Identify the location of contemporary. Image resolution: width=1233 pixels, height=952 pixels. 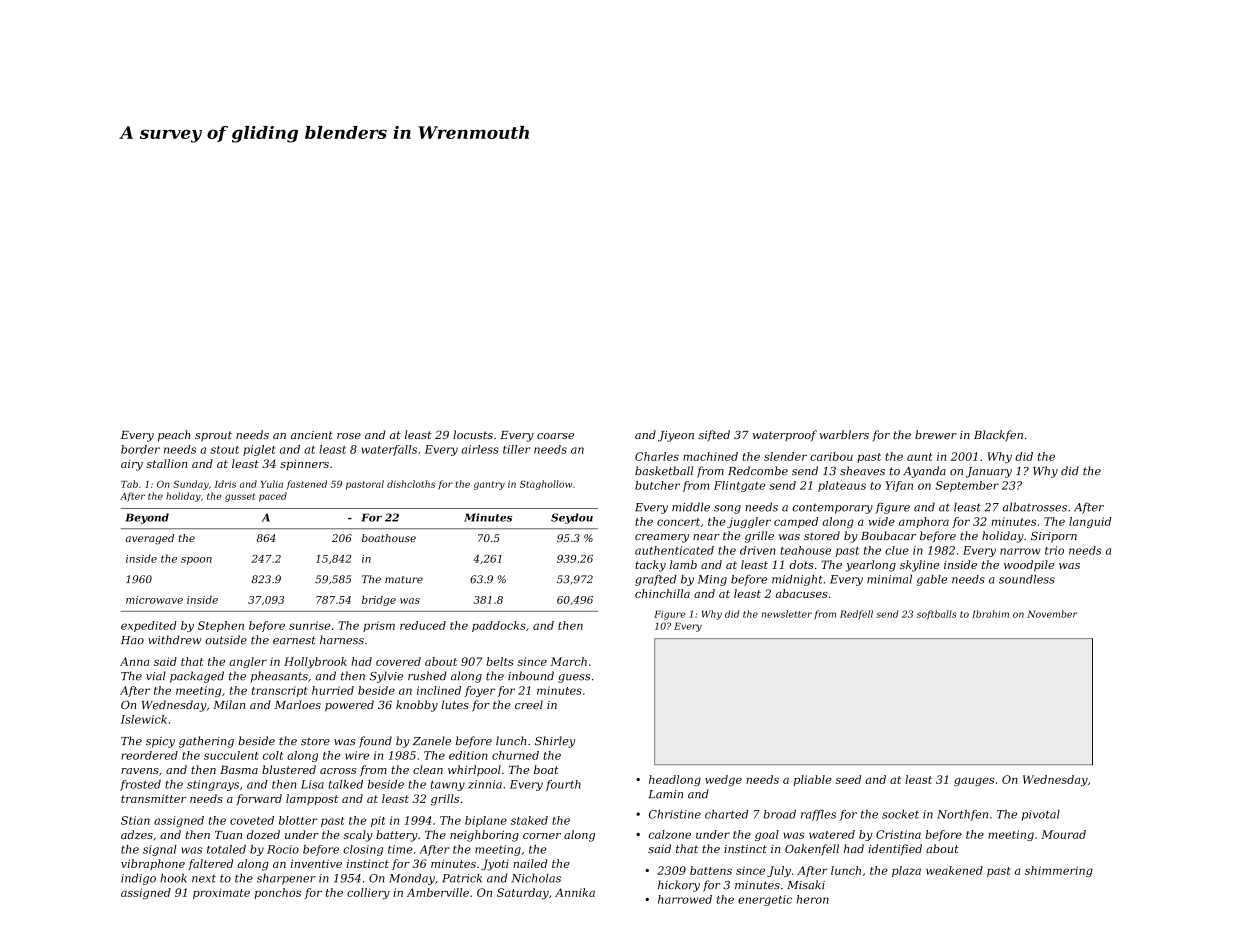
(833, 509).
